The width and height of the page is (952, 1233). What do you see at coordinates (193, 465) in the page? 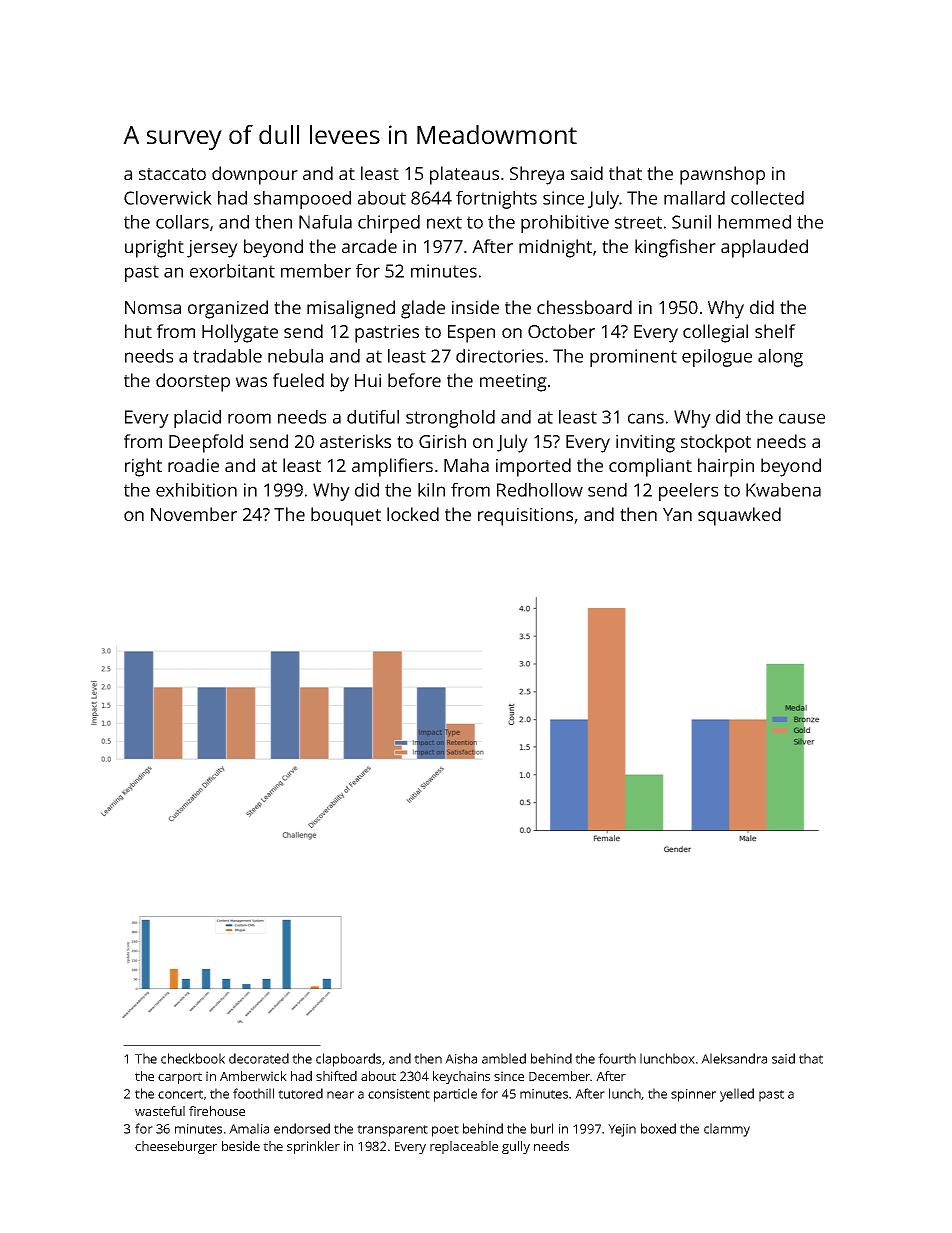
I see `roadie` at bounding box center [193, 465].
